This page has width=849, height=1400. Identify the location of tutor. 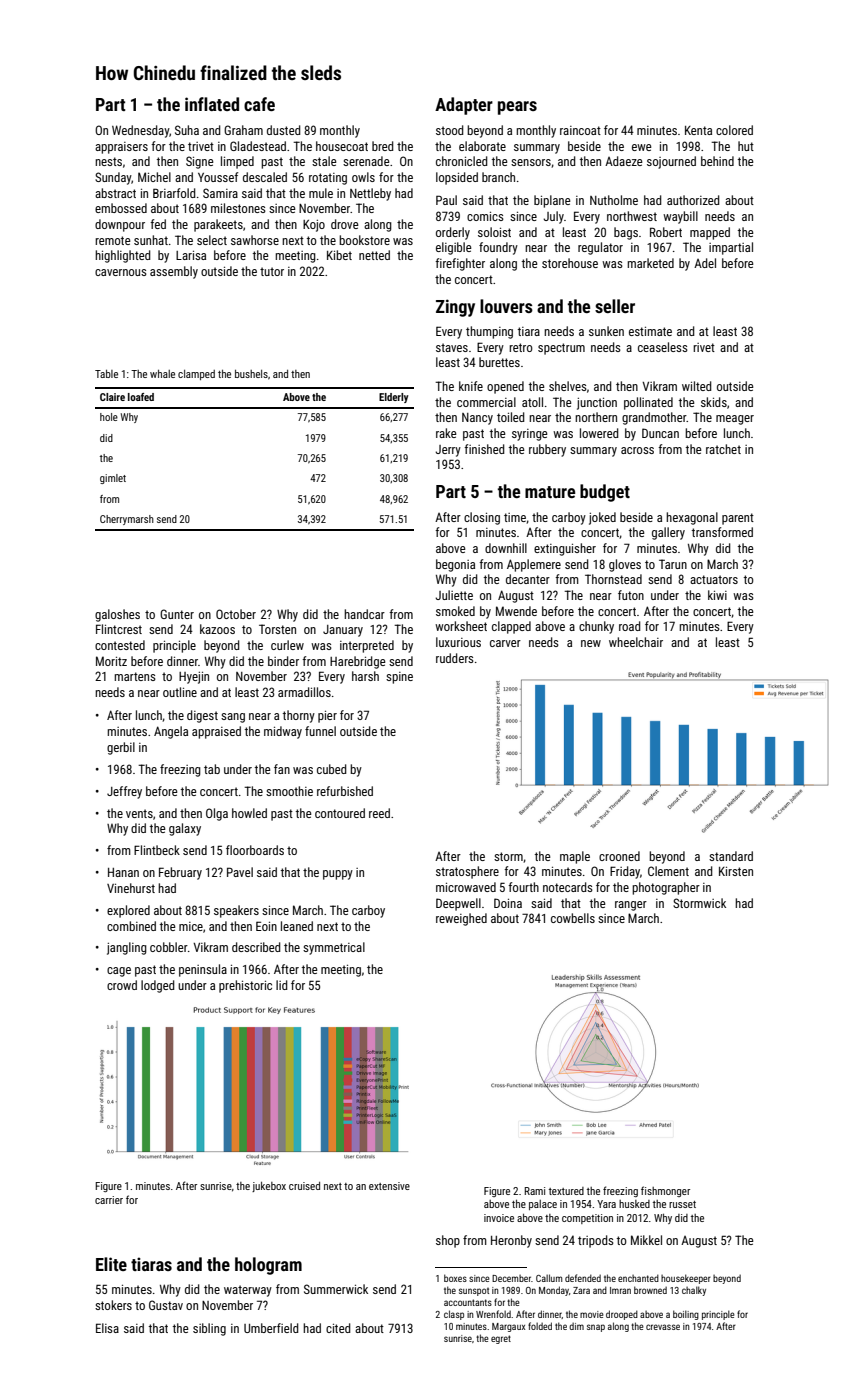
(272, 271).
